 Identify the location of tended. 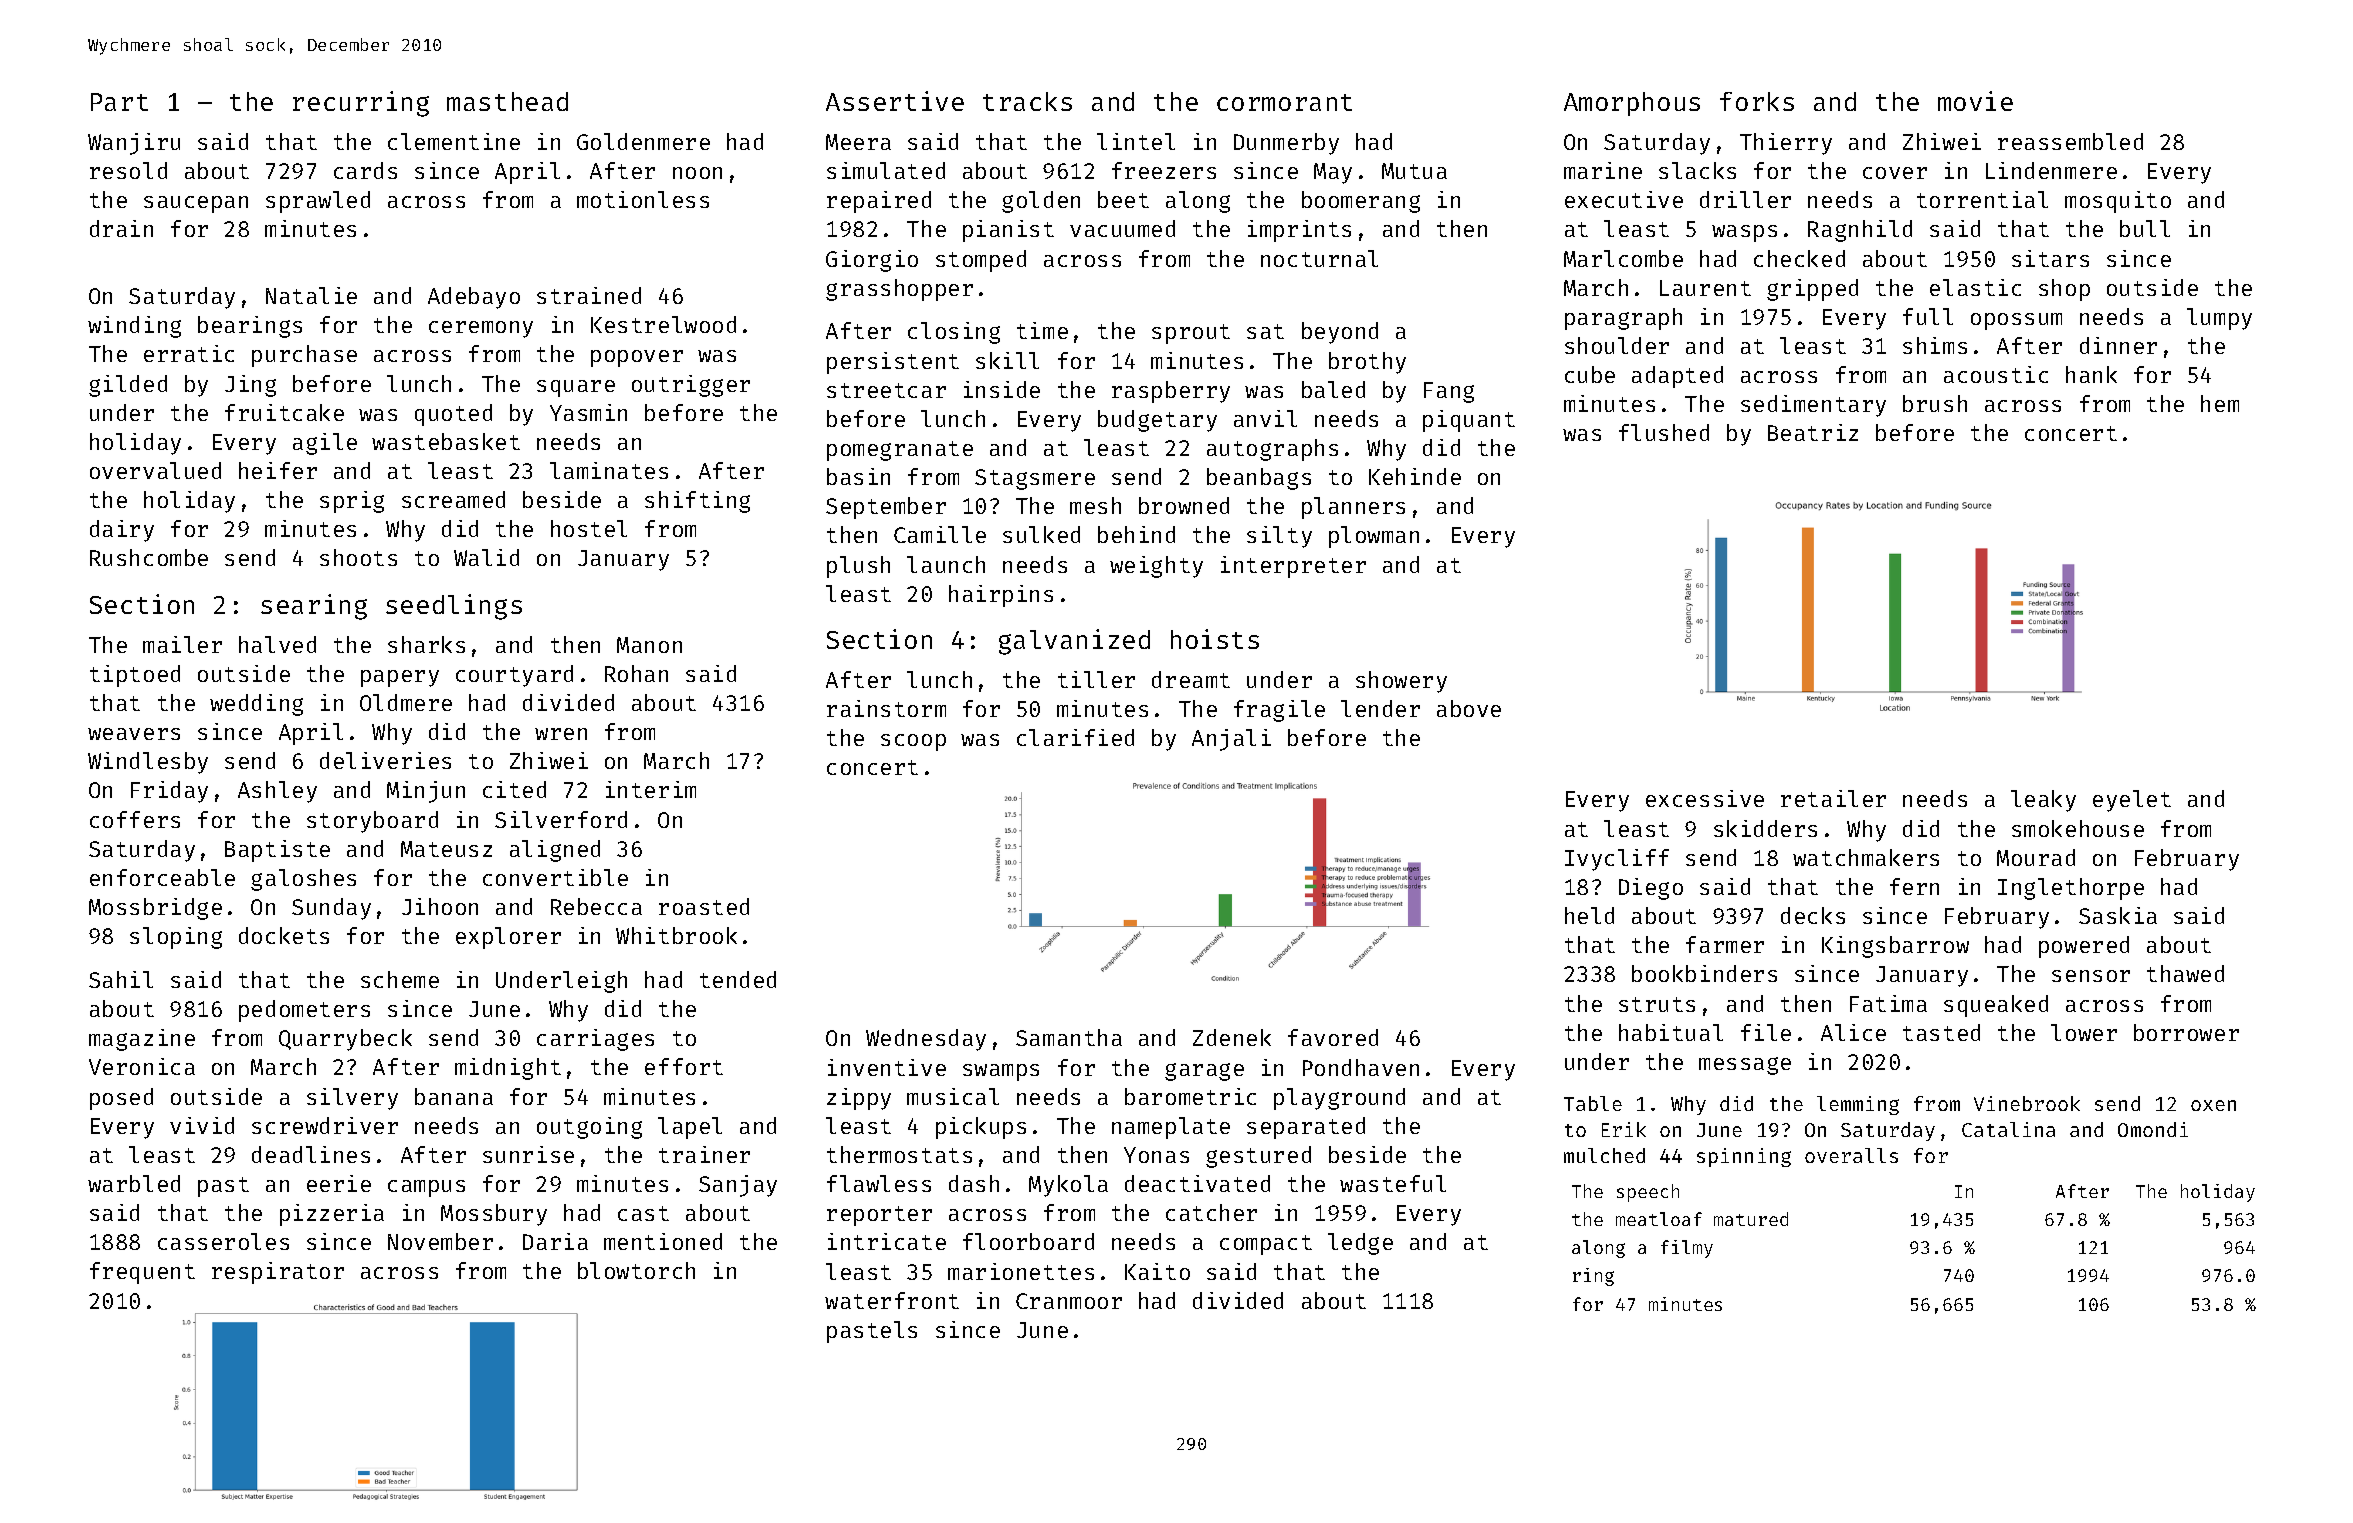
(738, 979).
